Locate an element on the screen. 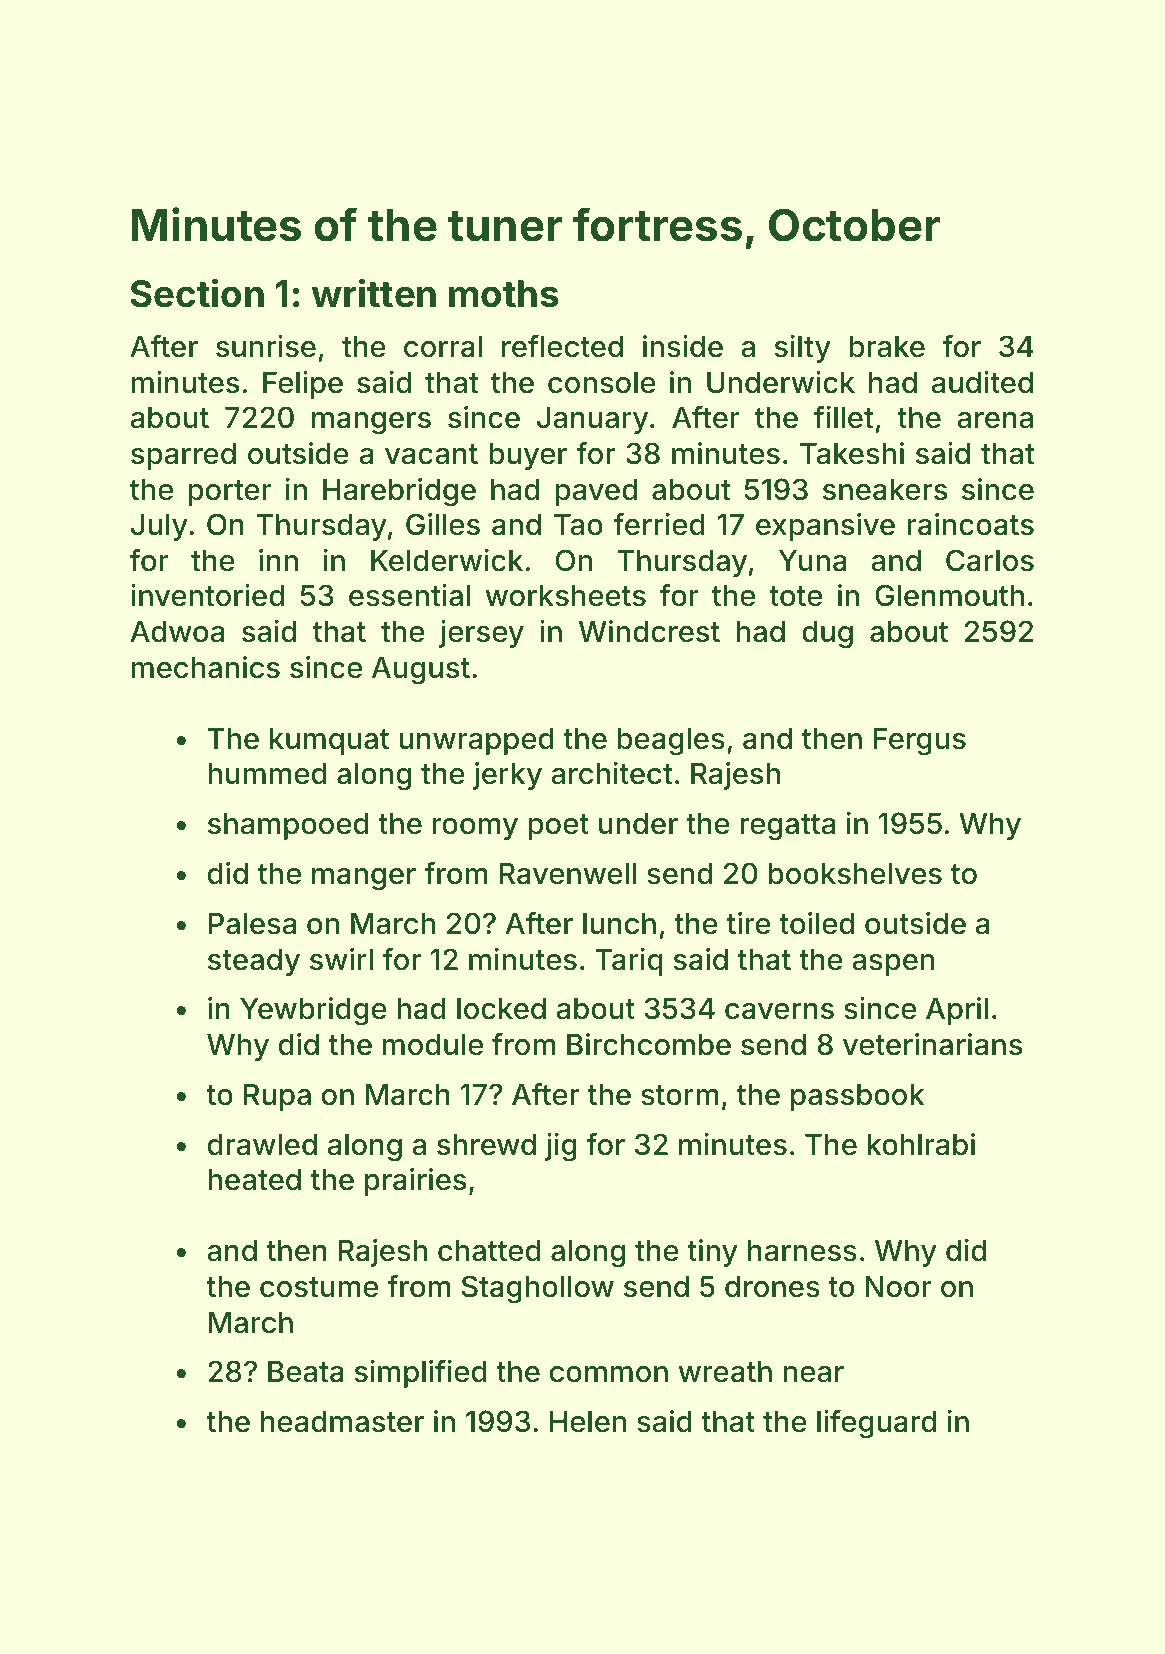 This screenshot has height=1654, width=1165. moths is located at coordinates (503, 294).
